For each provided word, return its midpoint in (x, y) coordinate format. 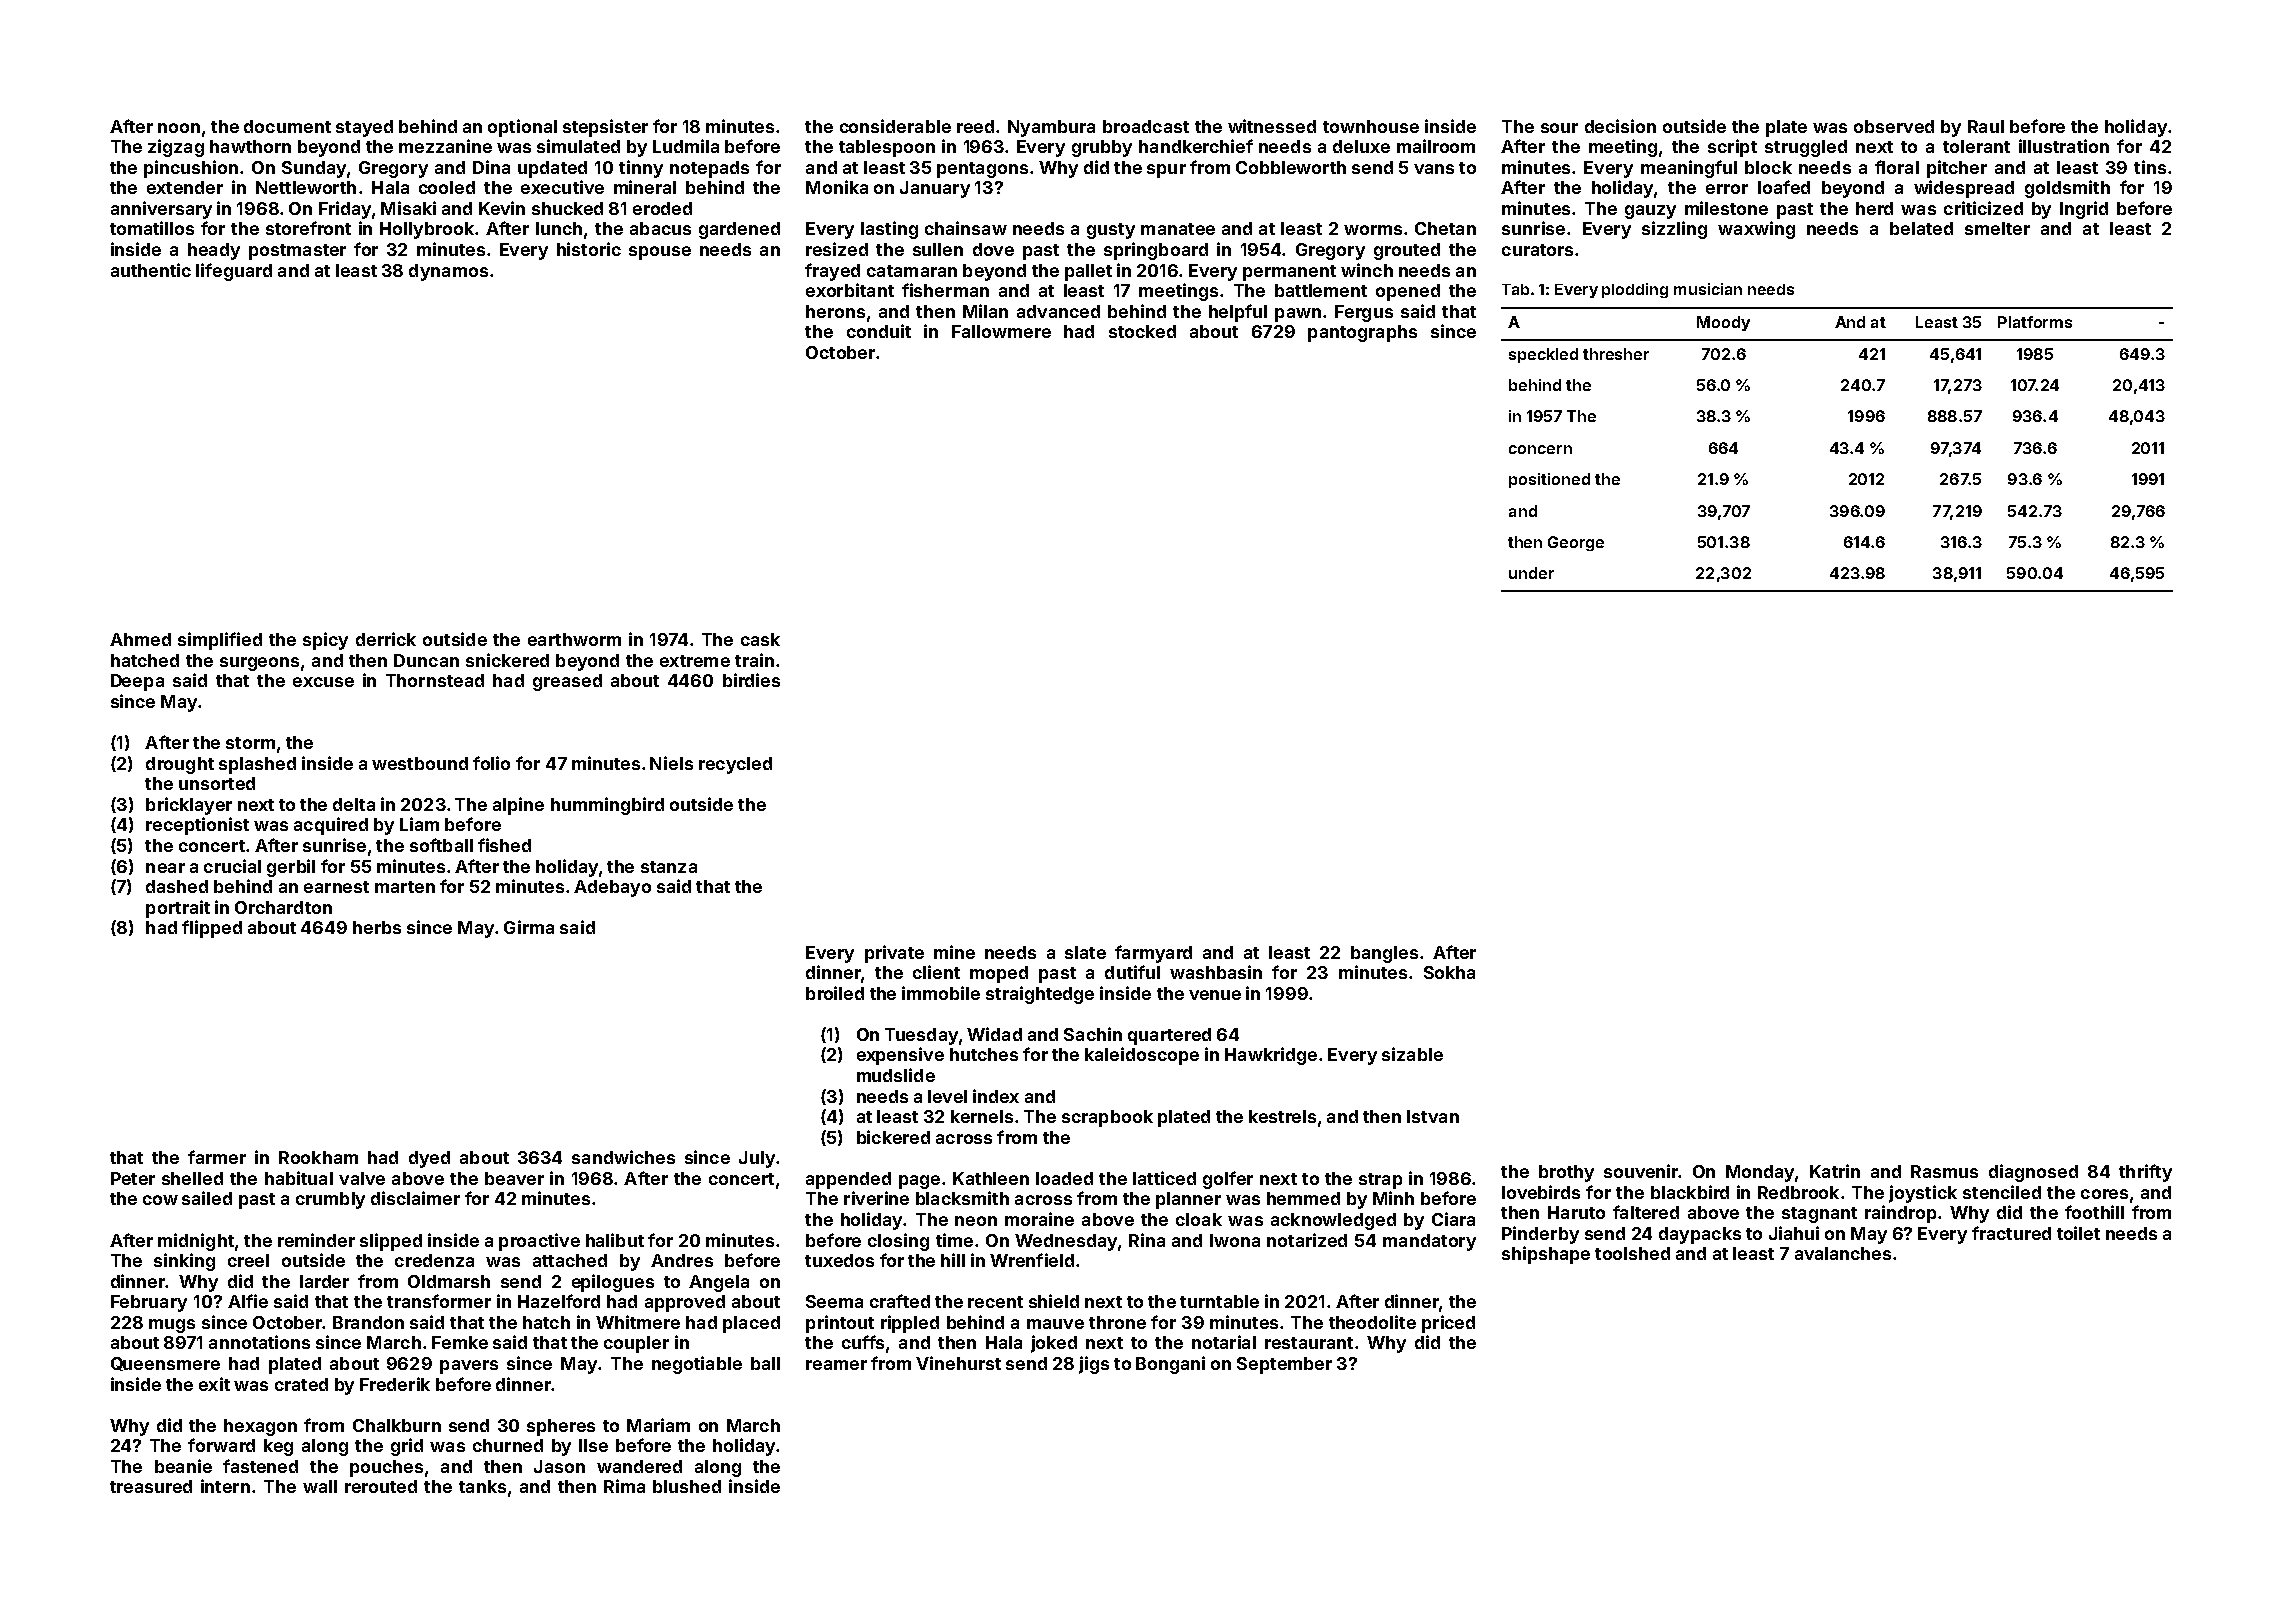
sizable (1412, 1054)
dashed (177, 886)
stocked (1142, 331)
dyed (429, 1159)
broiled (835, 993)
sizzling (1674, 230)
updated (552, 169)
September (1284, 1365)
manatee (1178, 229)
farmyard (1153, 954)
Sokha (1449, 972)
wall (320, 1486)
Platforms (2035, 322)
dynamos (448, 272)
